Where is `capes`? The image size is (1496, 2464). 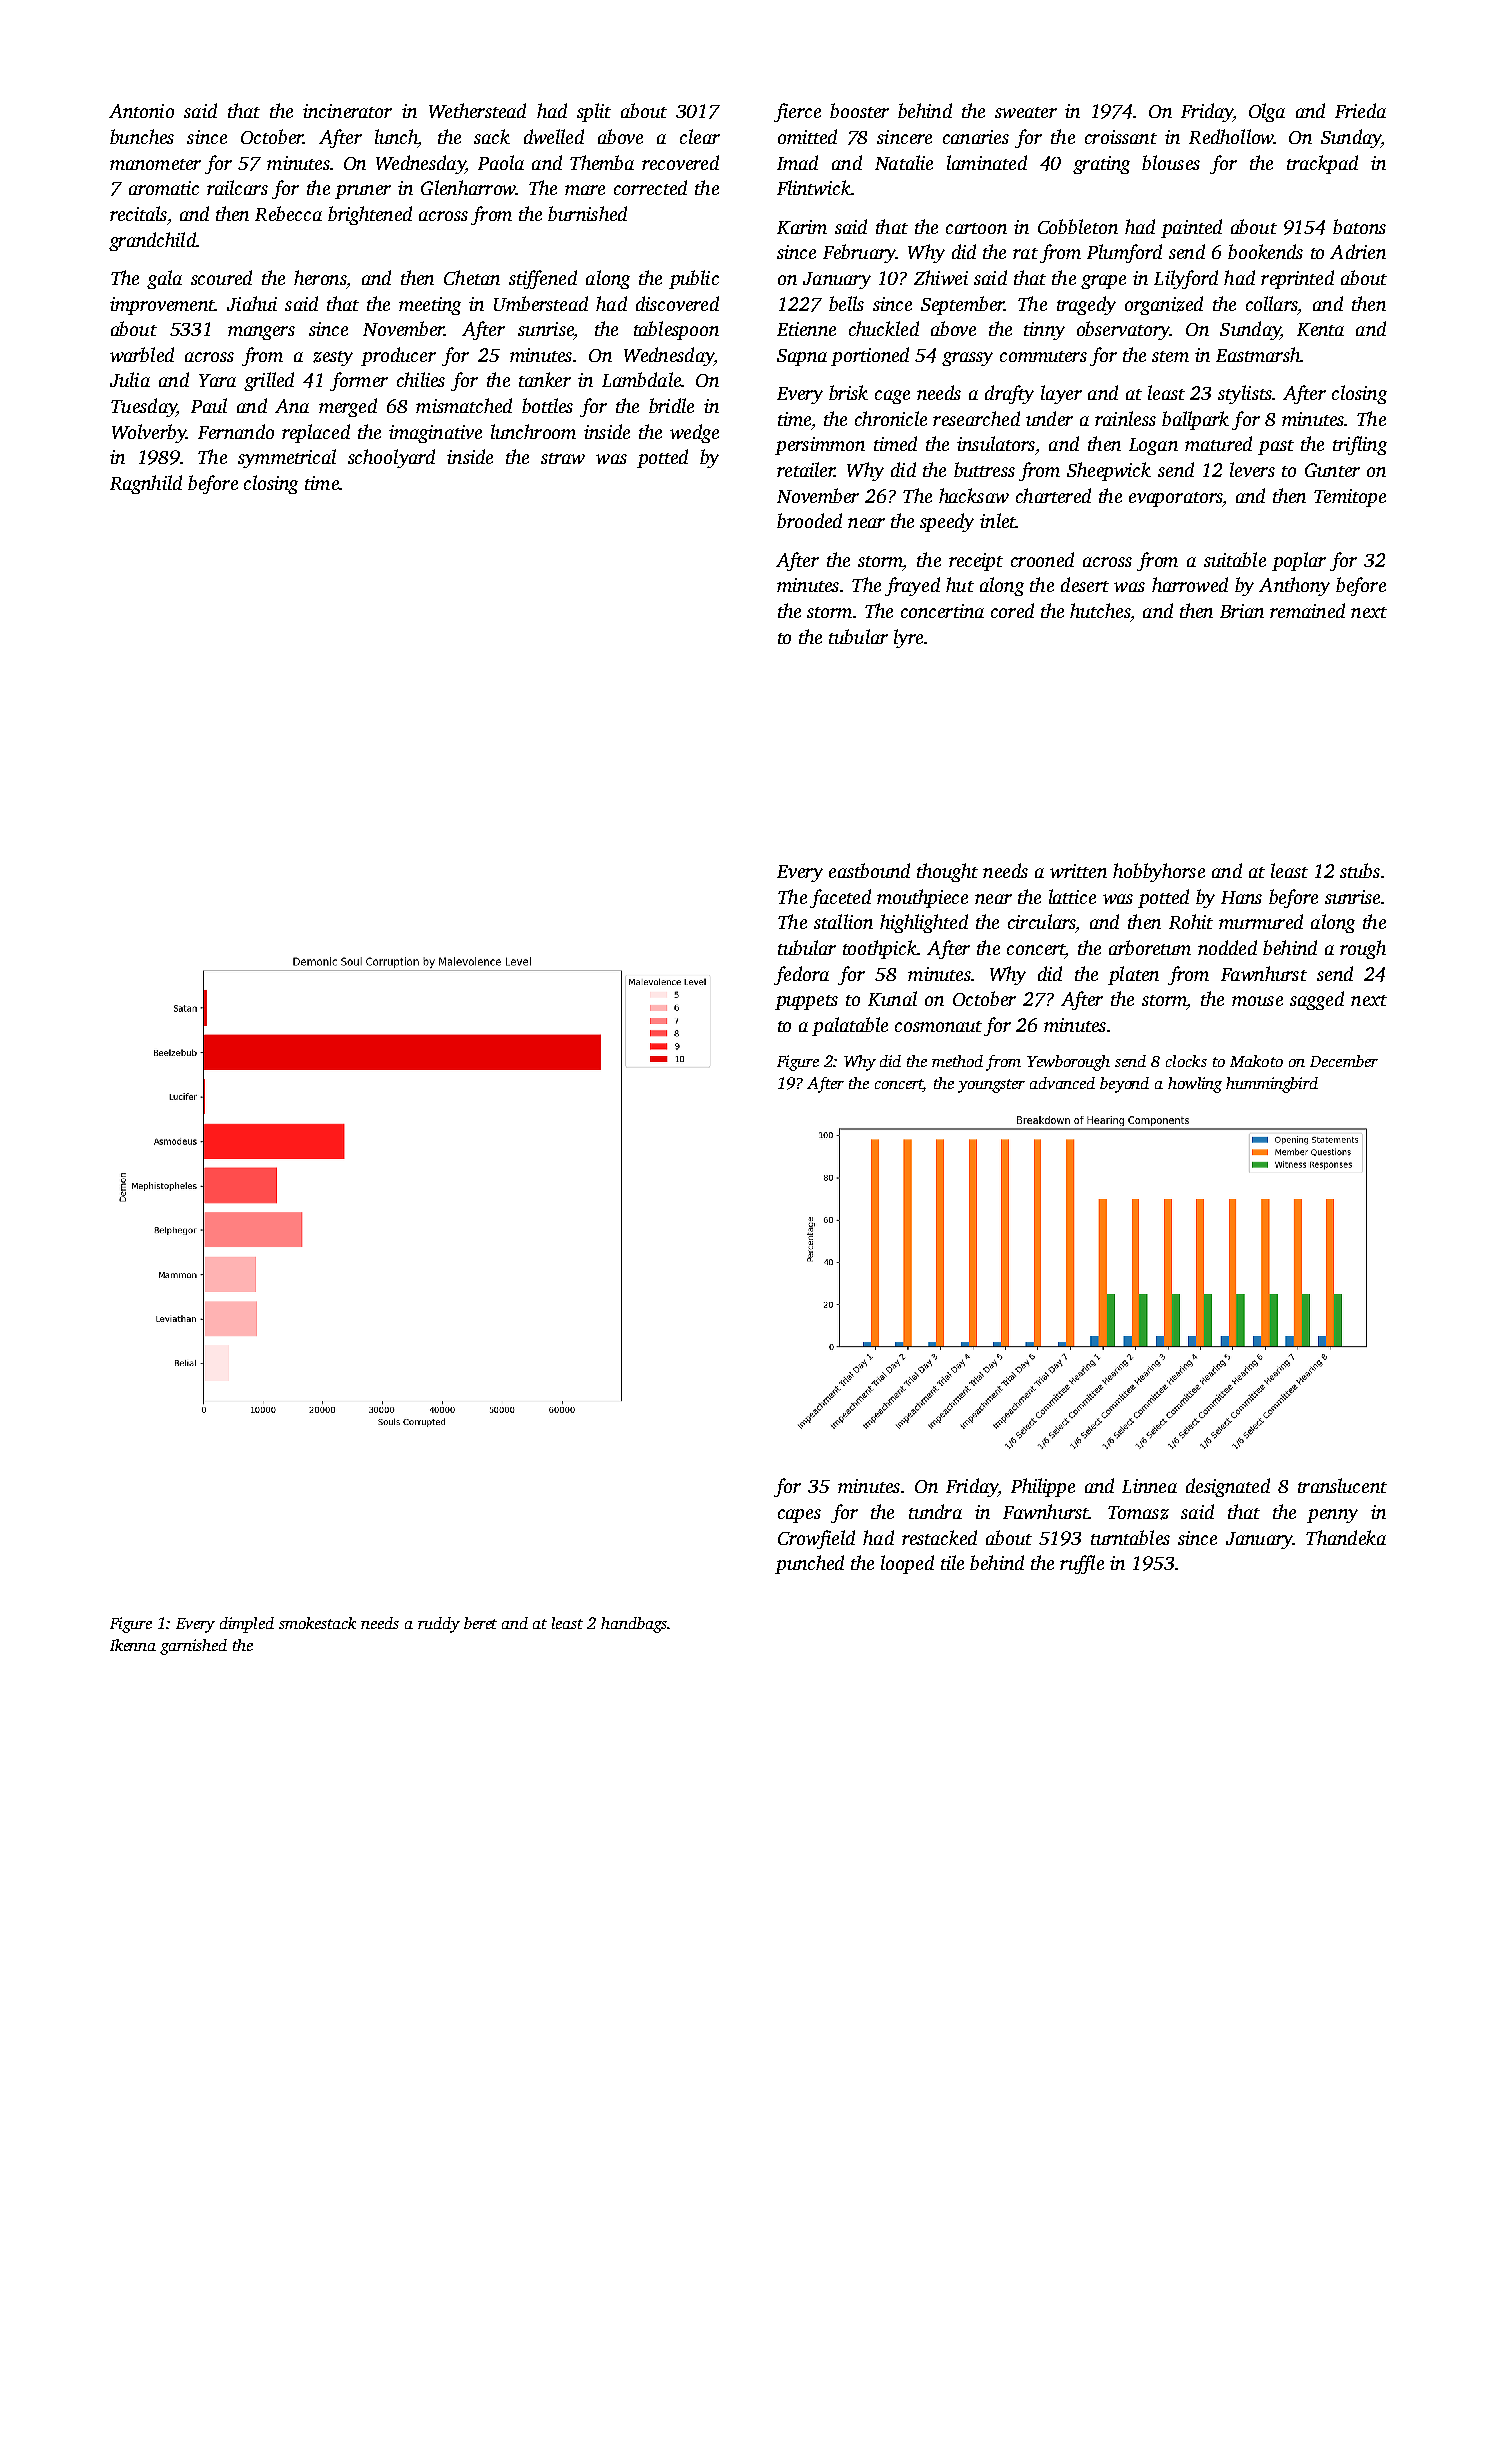 capes is located at coordinates (799, 1516).
